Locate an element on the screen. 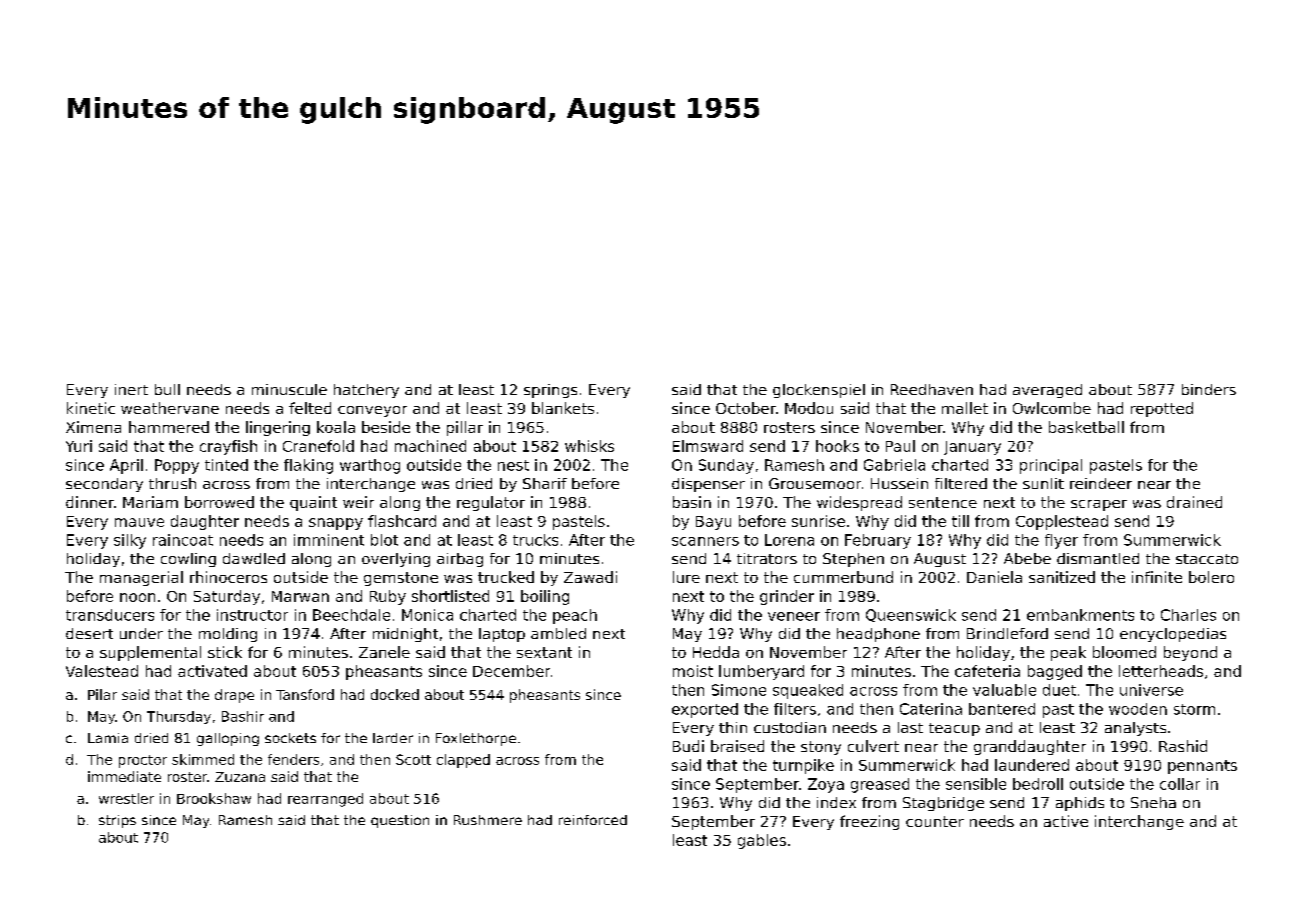 The width and height of the screenshot is (1308, 924). flashcard is located at coordinates (402, 521).
